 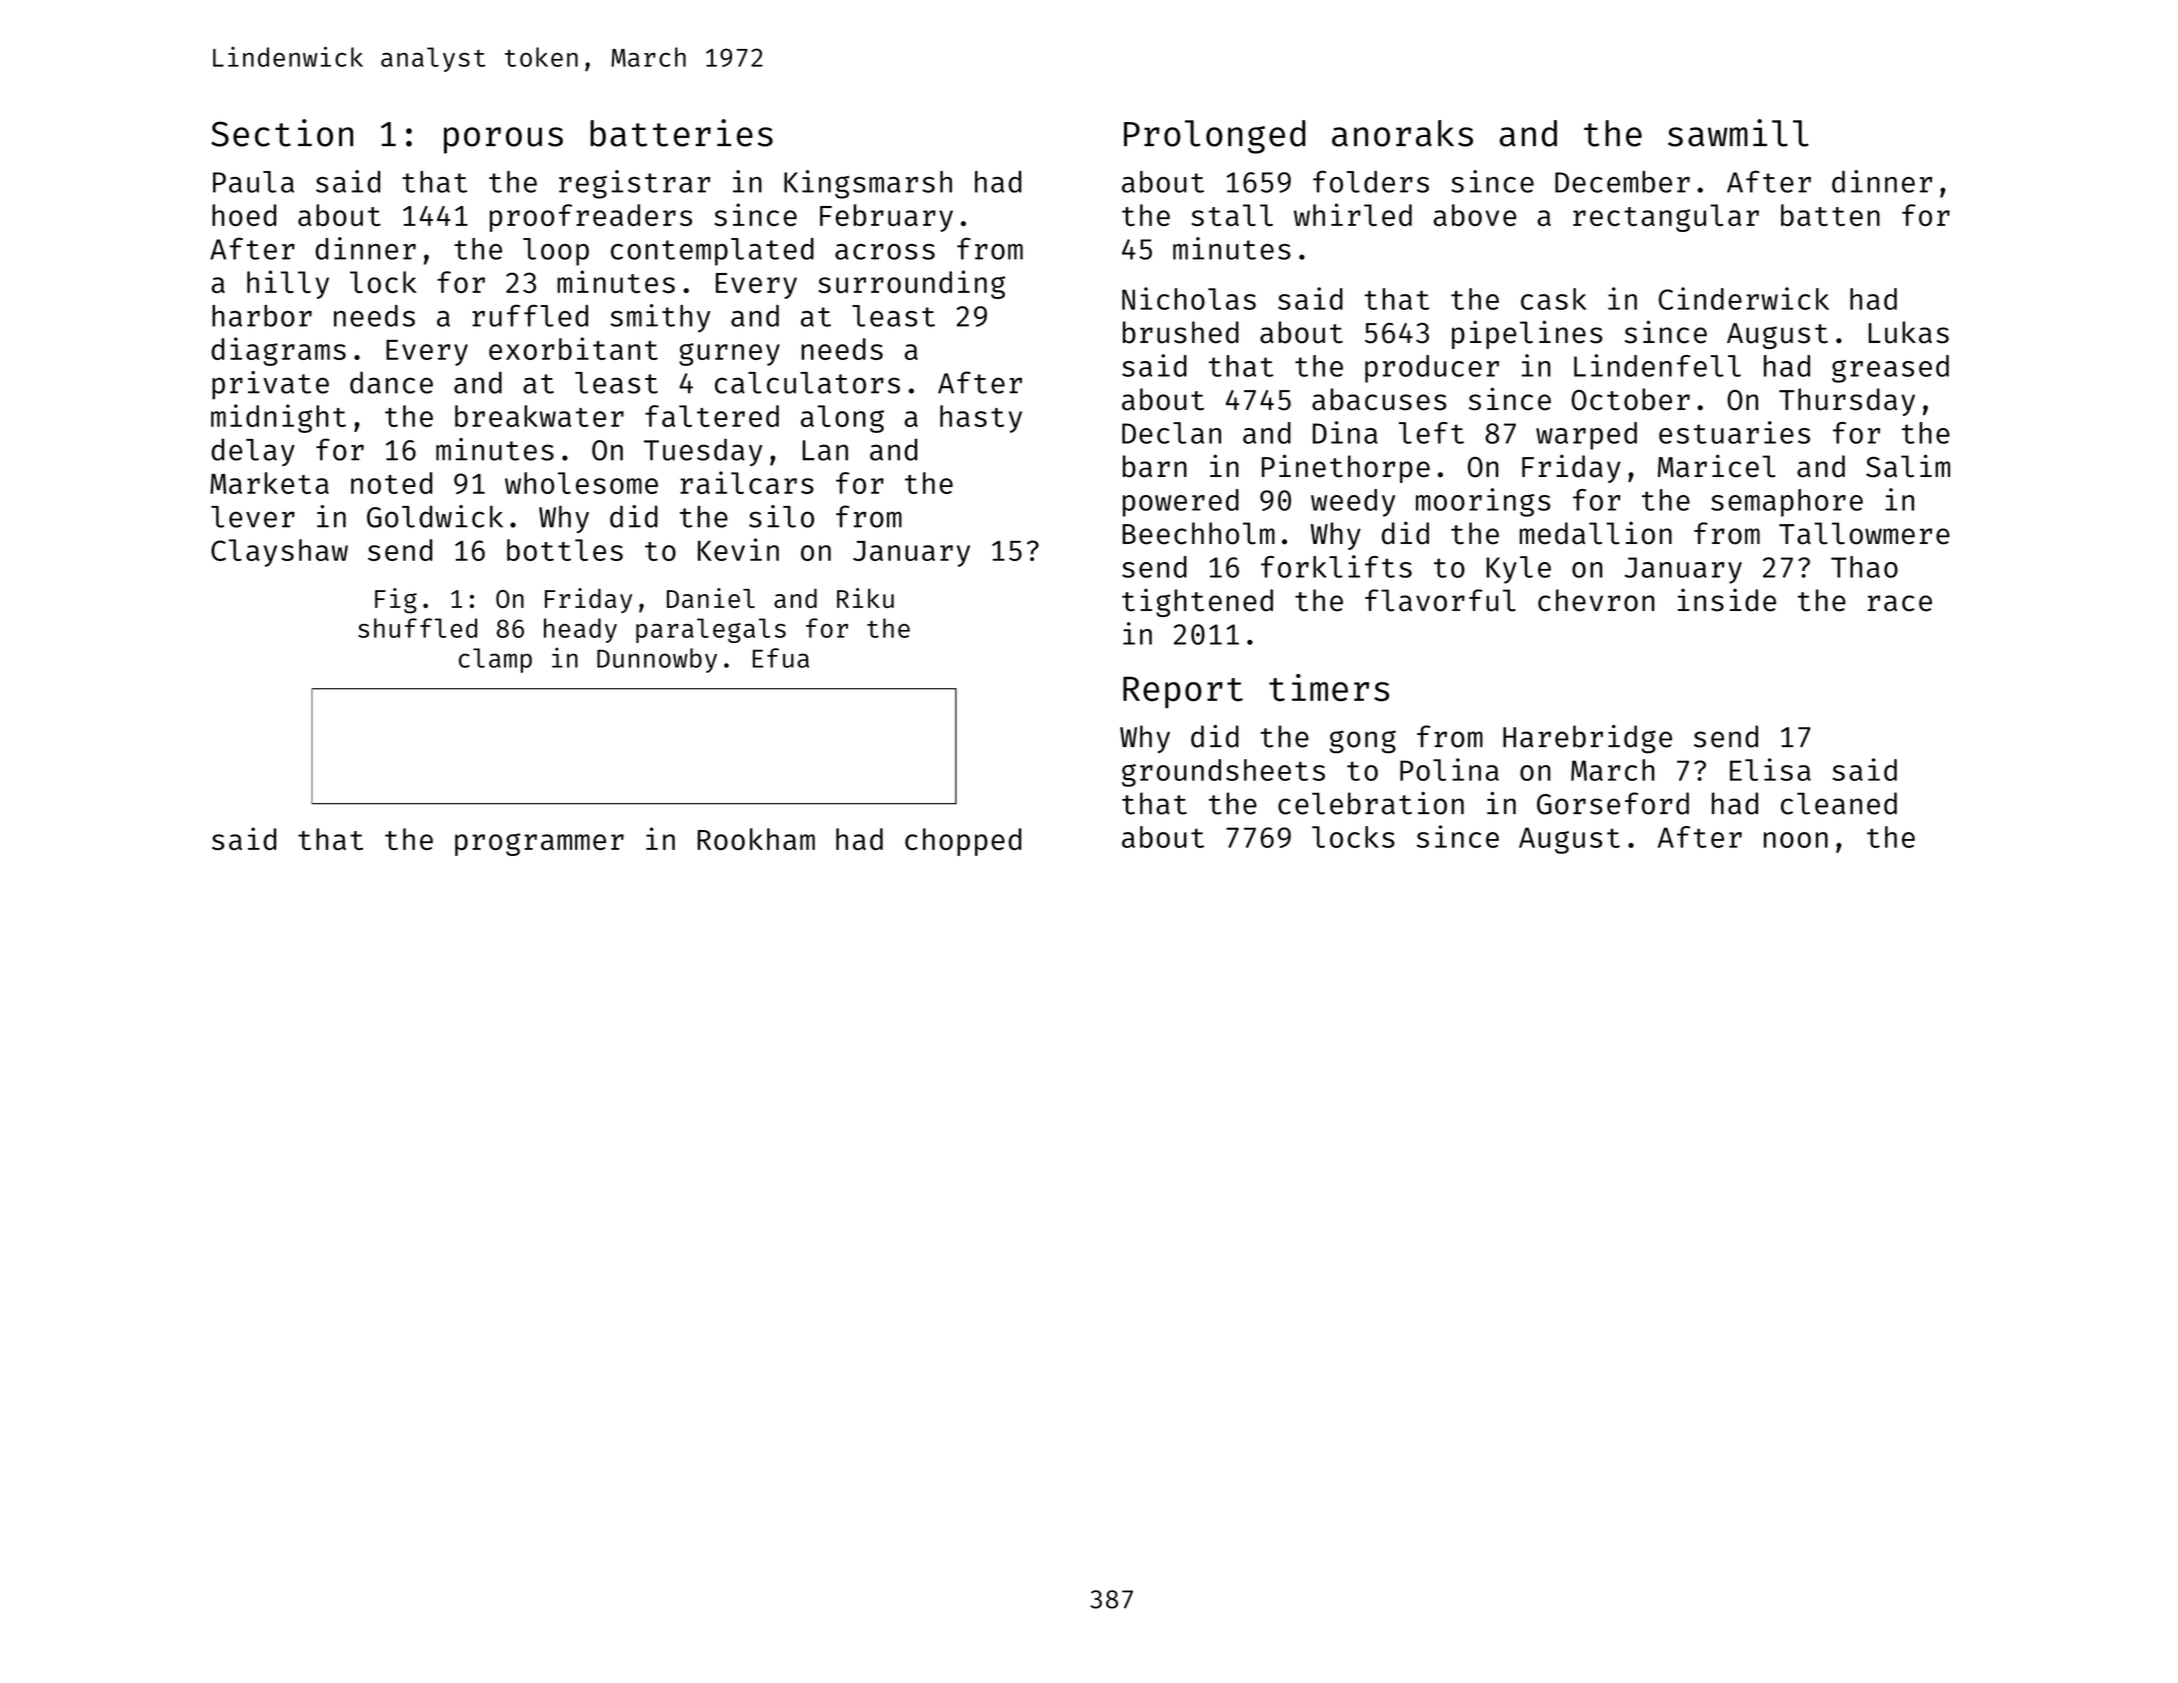 What do you see at coordinates (417, 628) in the screenshot?
I see `shuffled` at bounding box center [417, 628].
